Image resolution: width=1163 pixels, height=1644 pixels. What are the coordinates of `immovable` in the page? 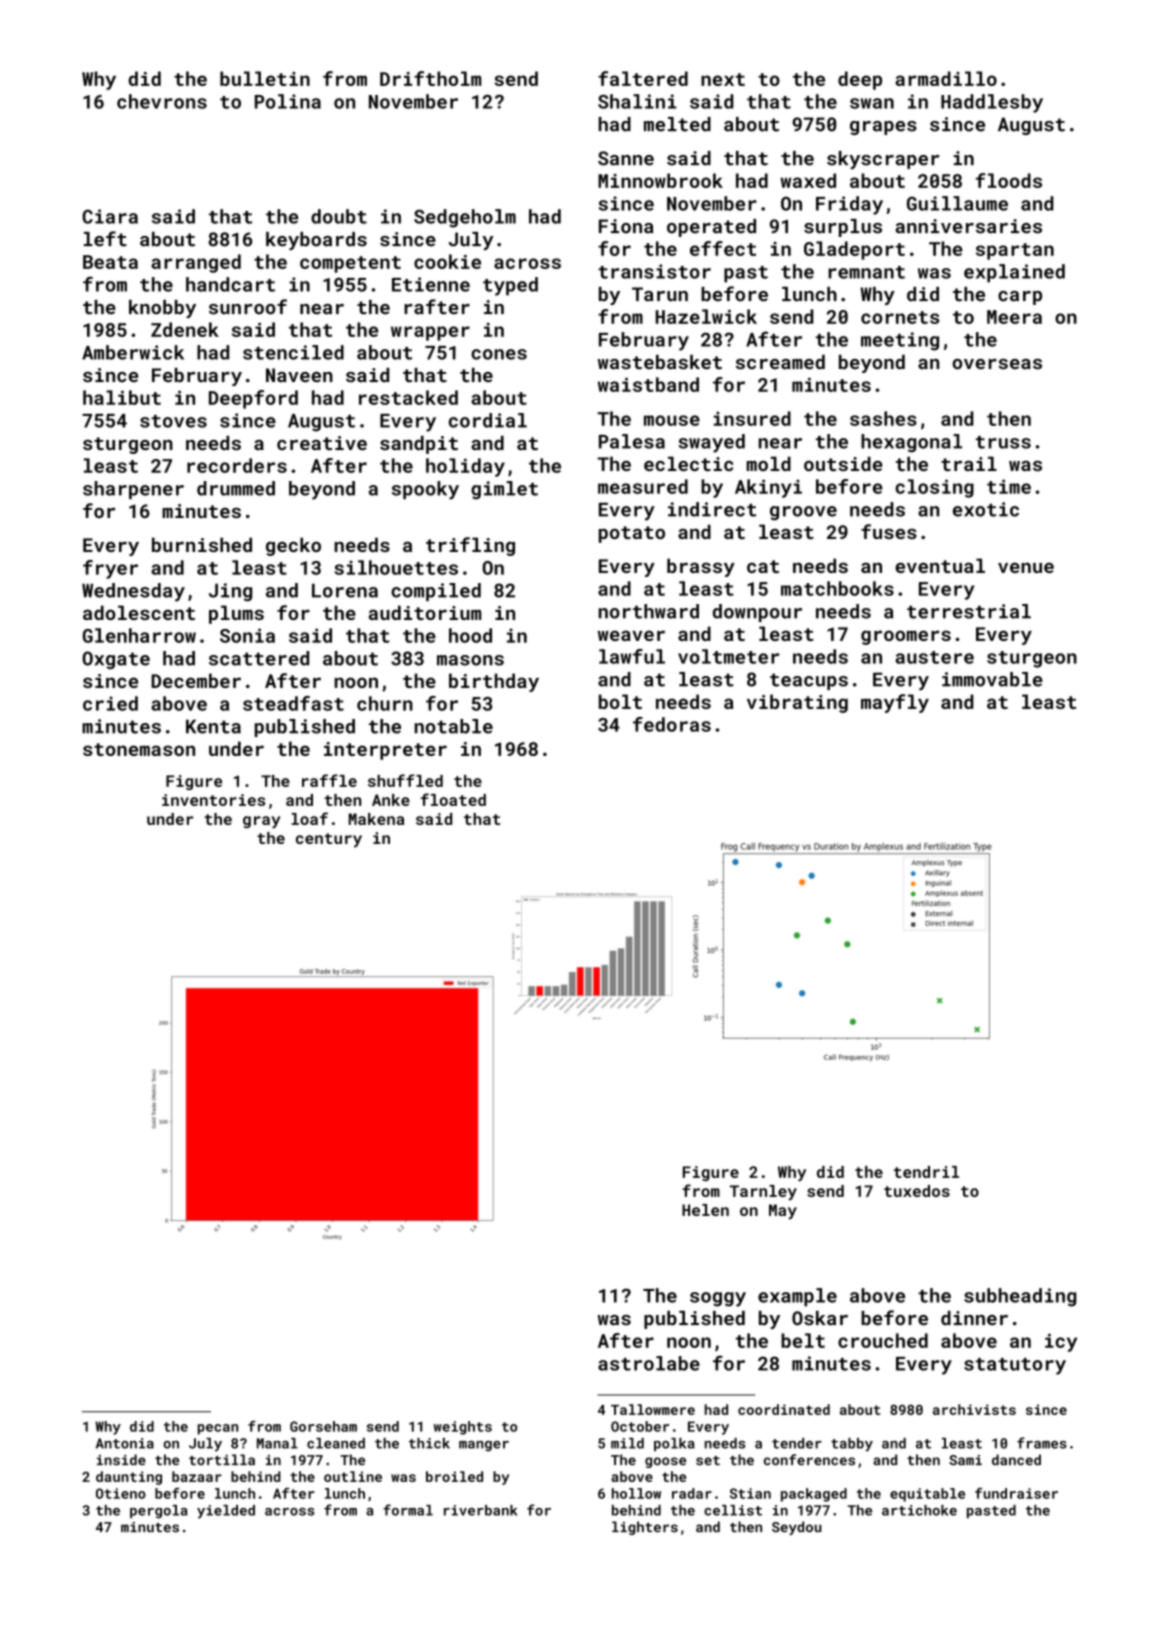 It's located at (992, 679).
